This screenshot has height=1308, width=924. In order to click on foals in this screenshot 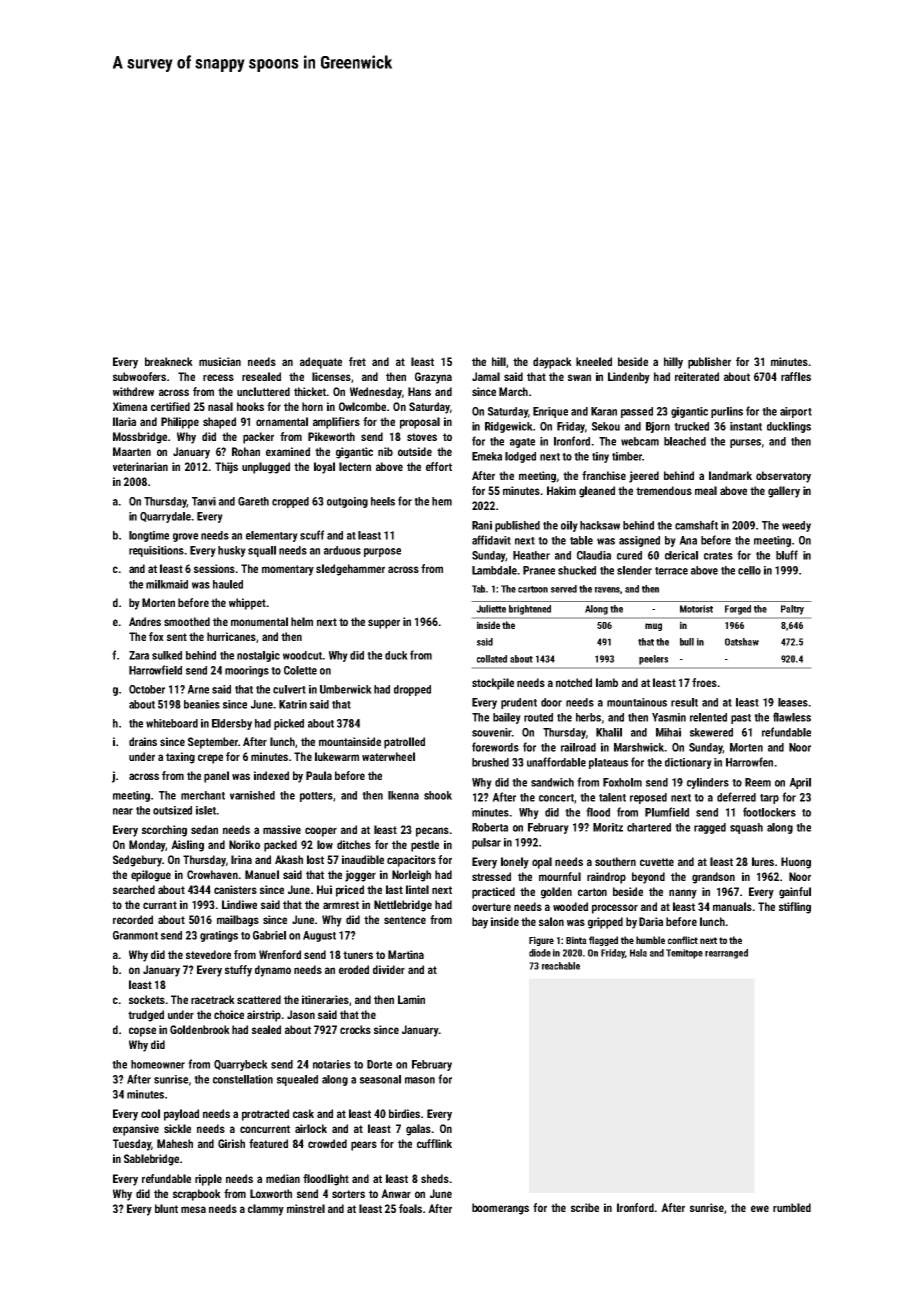, I will do `click(410, 1208)`.
